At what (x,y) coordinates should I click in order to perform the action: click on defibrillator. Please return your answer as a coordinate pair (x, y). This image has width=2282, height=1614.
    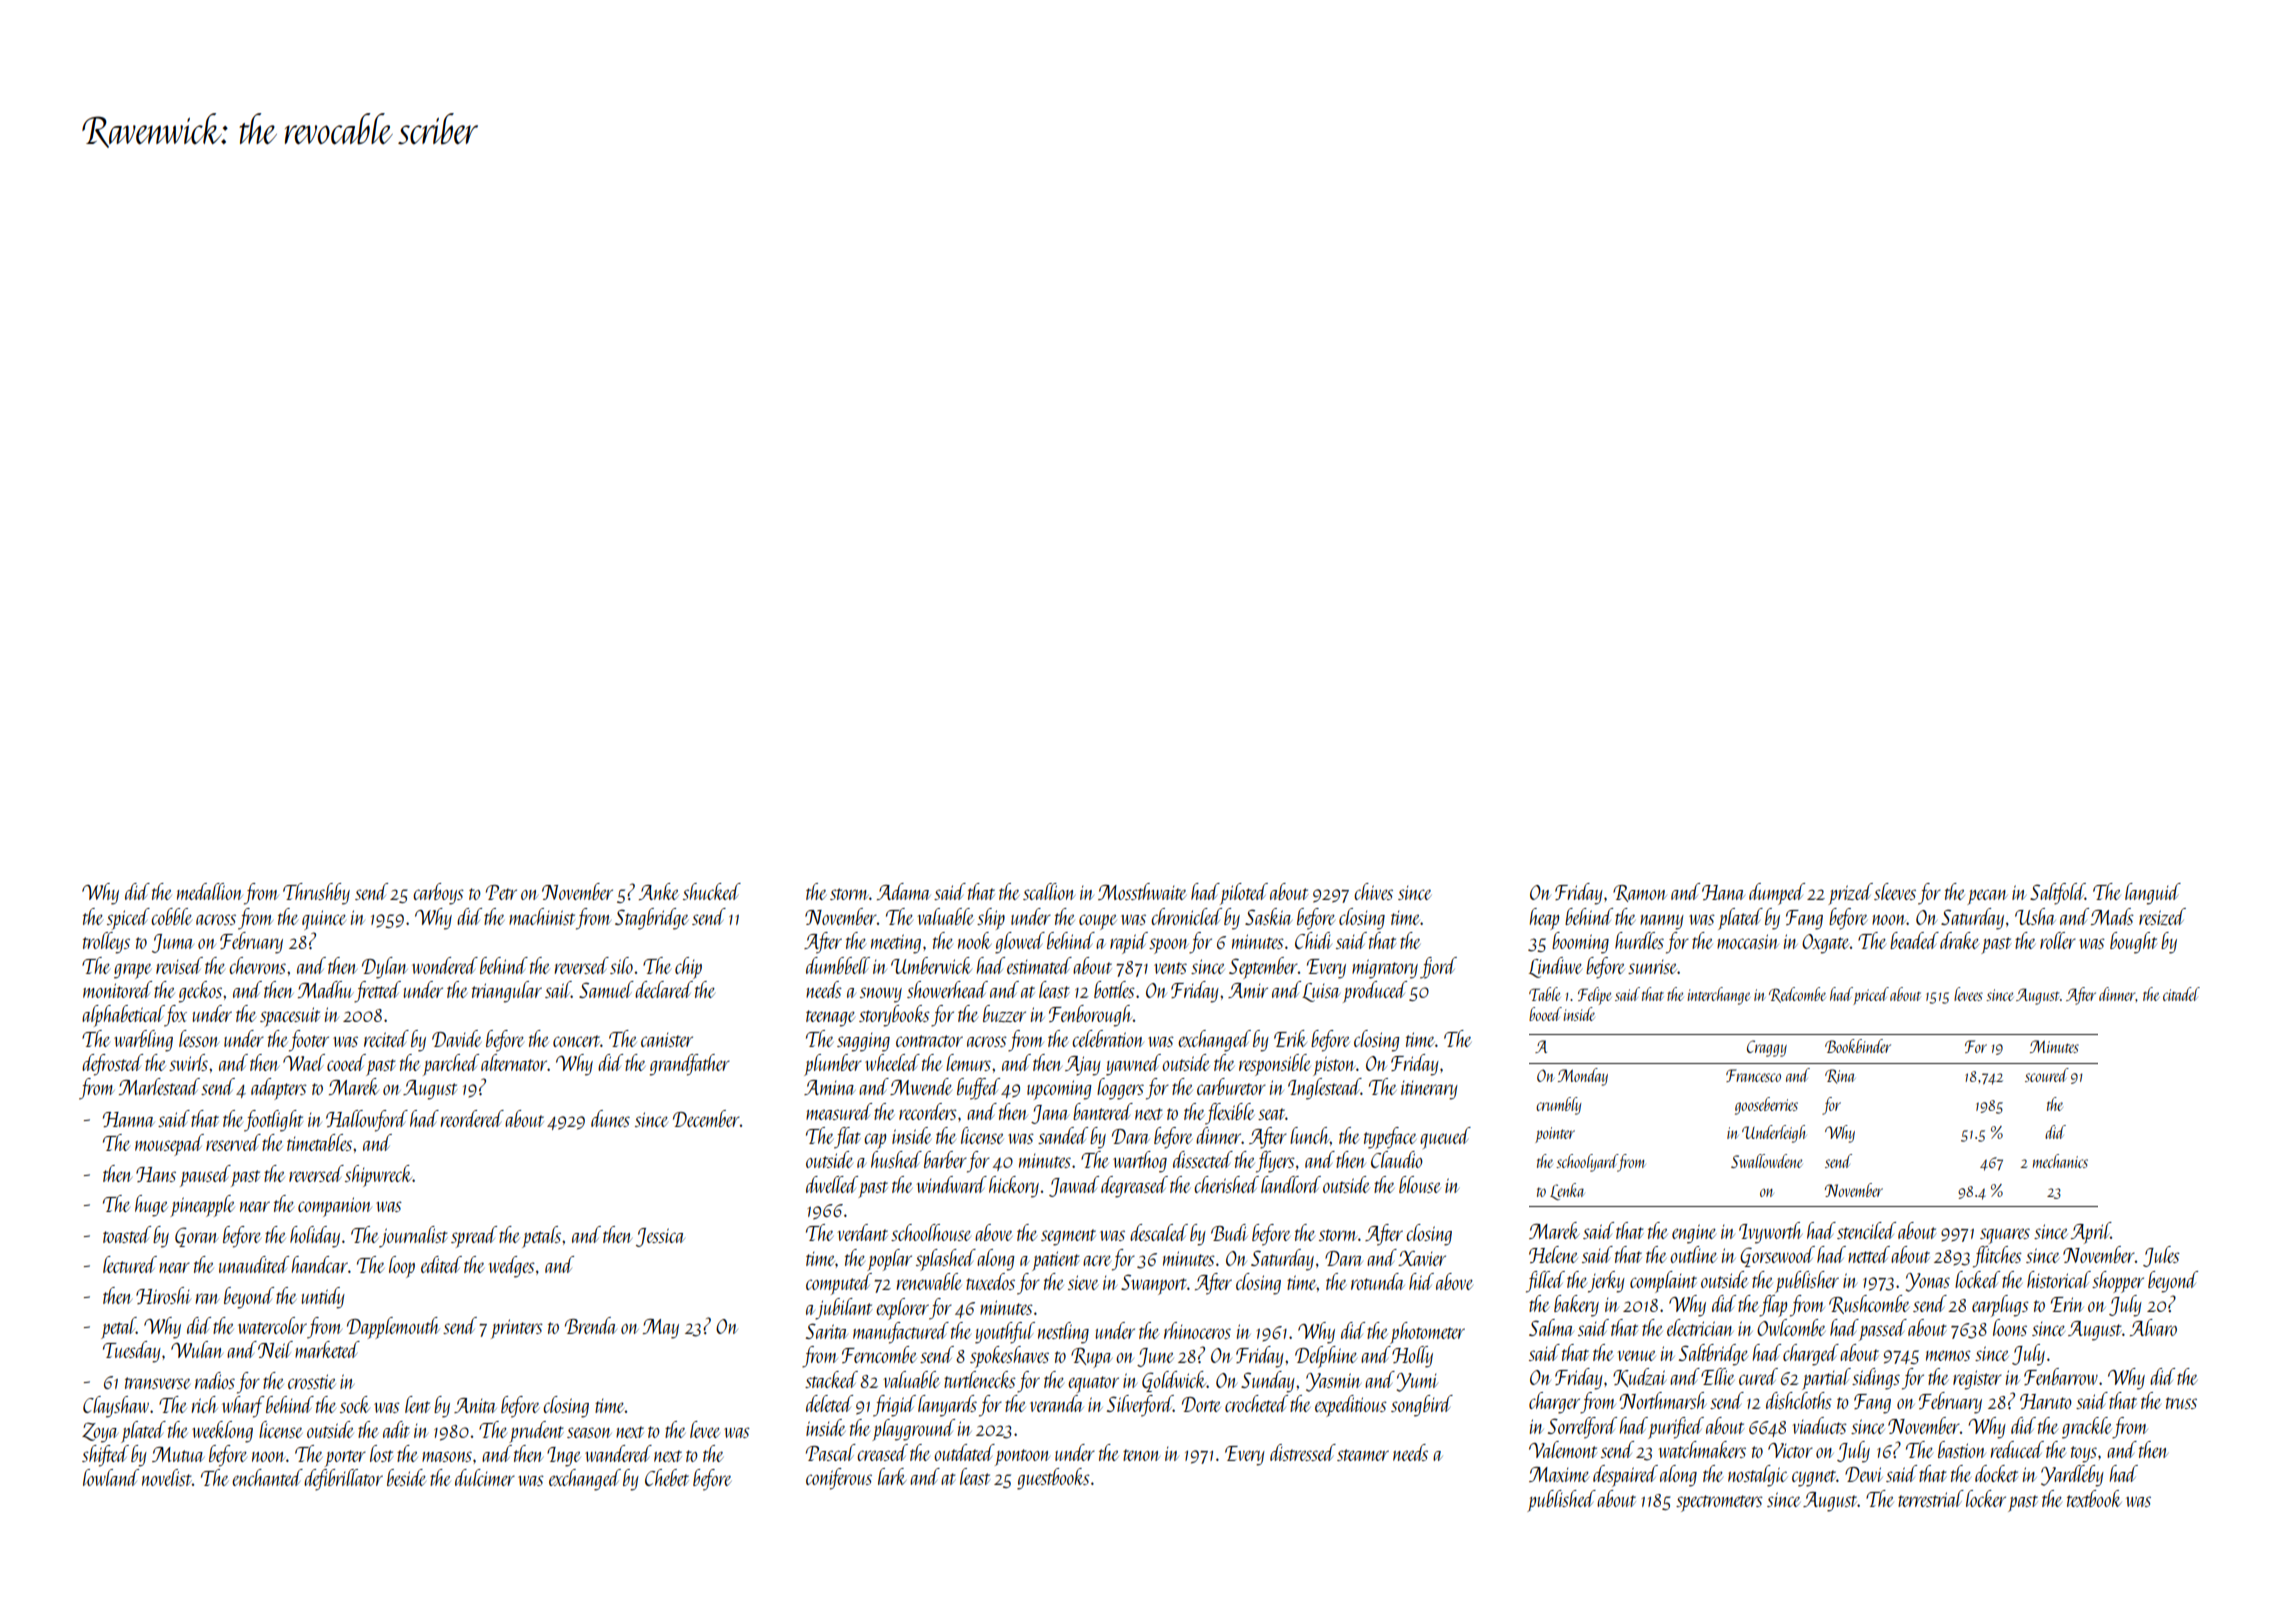
    Looking at the image, I should click on (343, 1480).
